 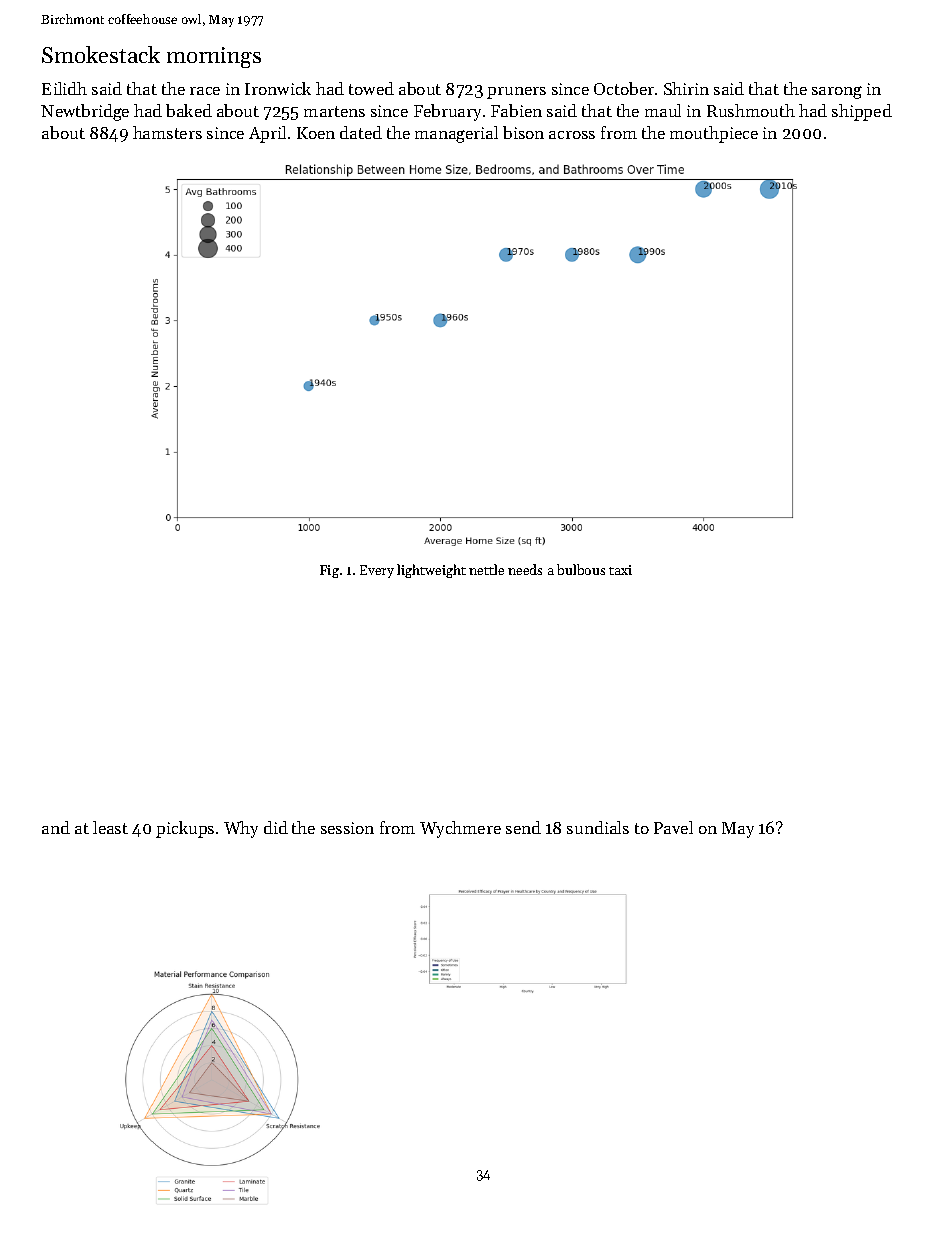 I want to click on taxi, so click(x=620, y=570).
